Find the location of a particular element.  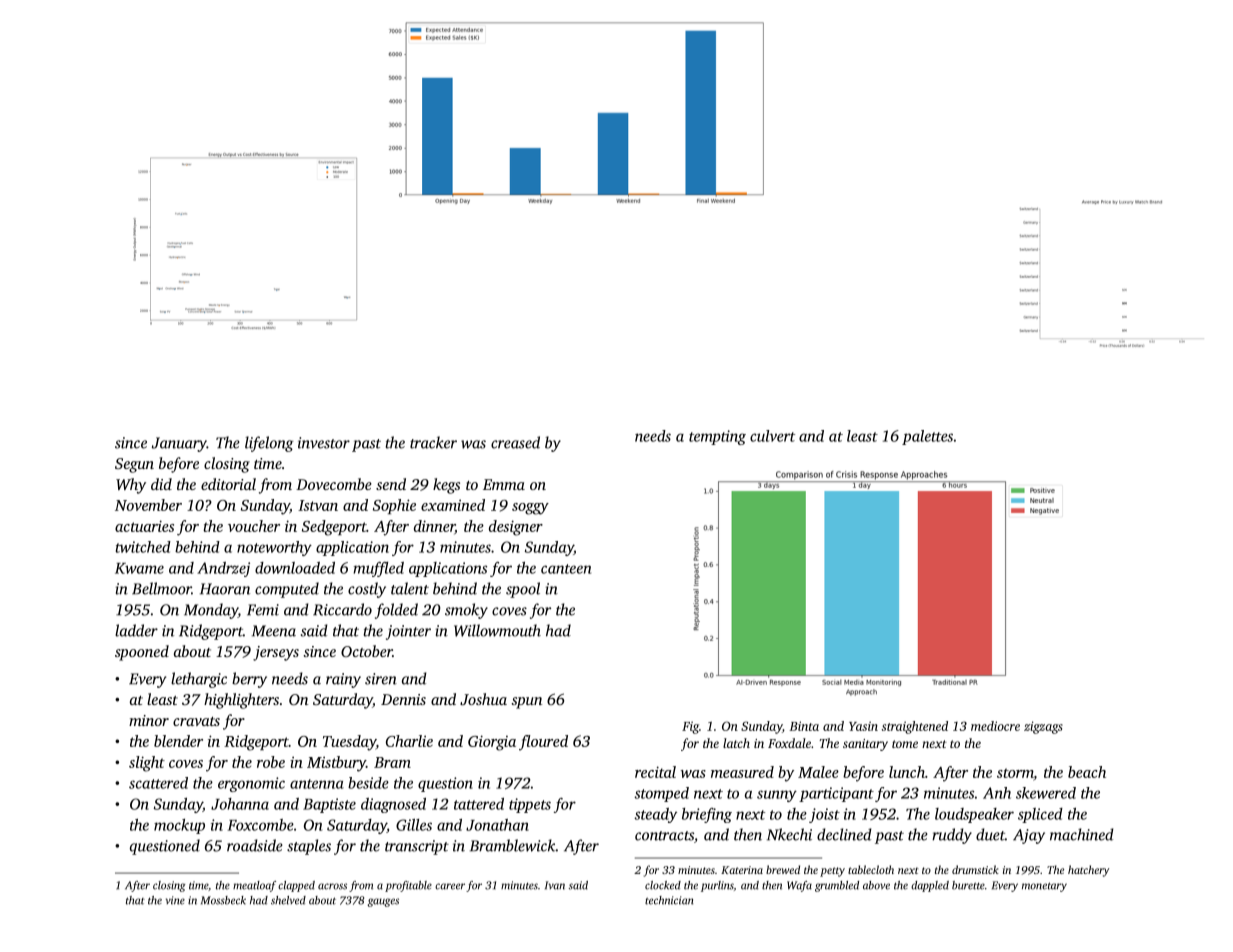

Mossbeck is located at coordinates (223, 900).
